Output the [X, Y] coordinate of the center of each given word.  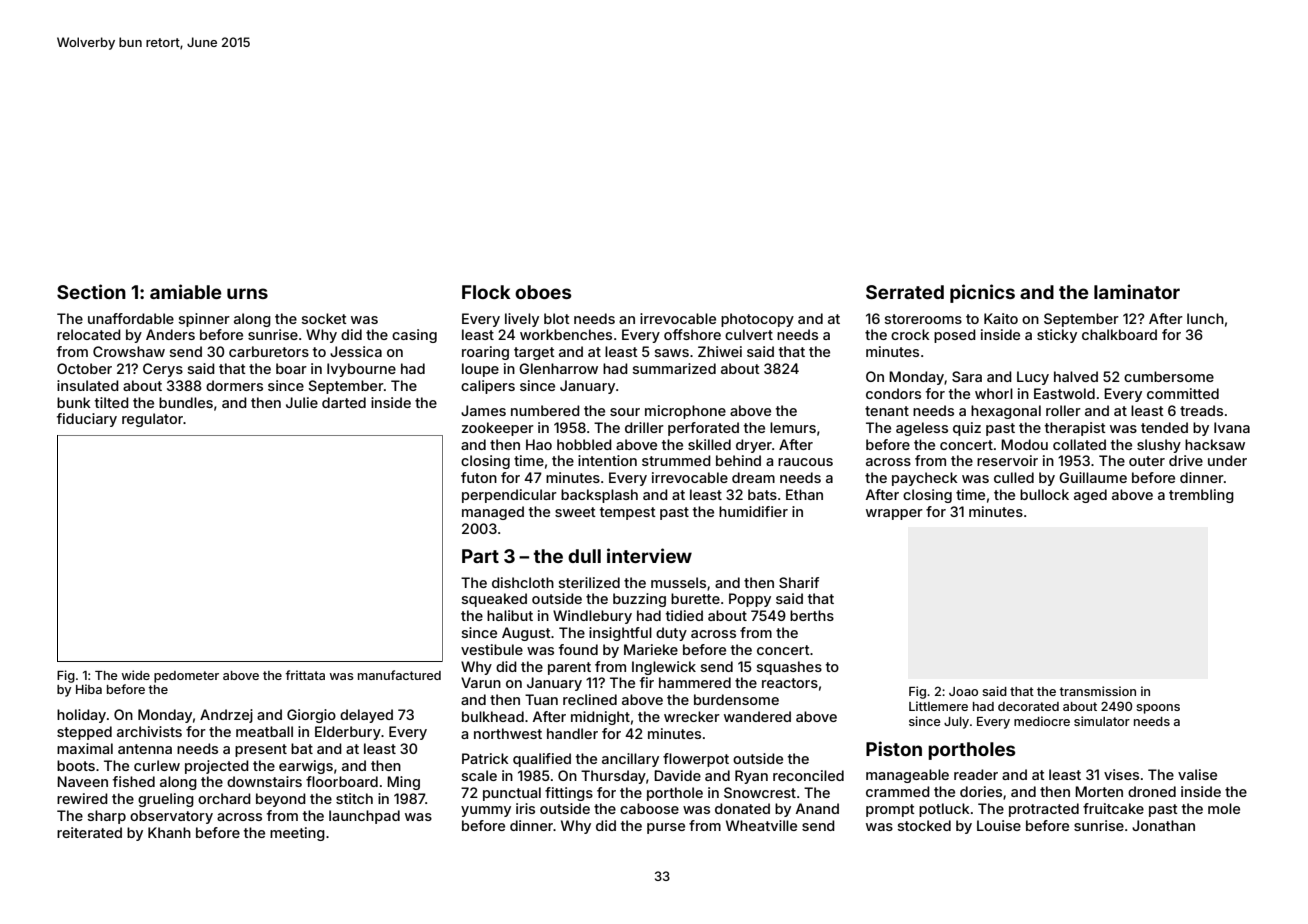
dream [753, 477]
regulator [152, 420]
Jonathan [1163, 825]
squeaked [494, 600]
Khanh [169, 832]
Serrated [905, 292]
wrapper [894, 514]
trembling [1201, 496]
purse [666, 828]
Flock [486, 292]
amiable [186, 291]
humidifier [753, 511]
